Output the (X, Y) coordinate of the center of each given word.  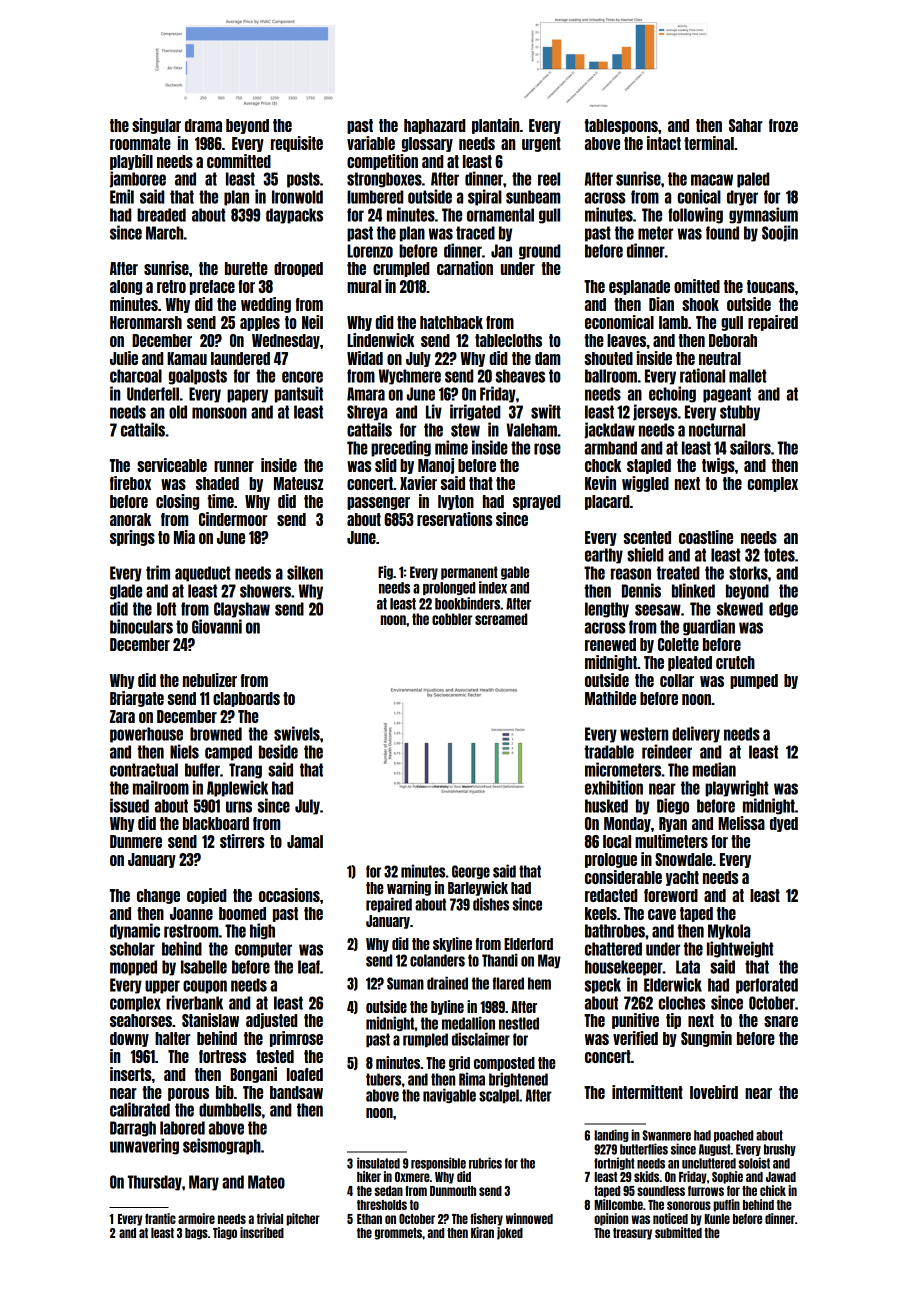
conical (699, 196)
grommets (398, 1234)
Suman (405, 983)
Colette (678, 644)
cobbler (452, 619)
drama (203, 125)
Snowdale (683, 859)
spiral (485, 197)
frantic (160, 1218)
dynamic (135, 931)
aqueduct (202, 574)
